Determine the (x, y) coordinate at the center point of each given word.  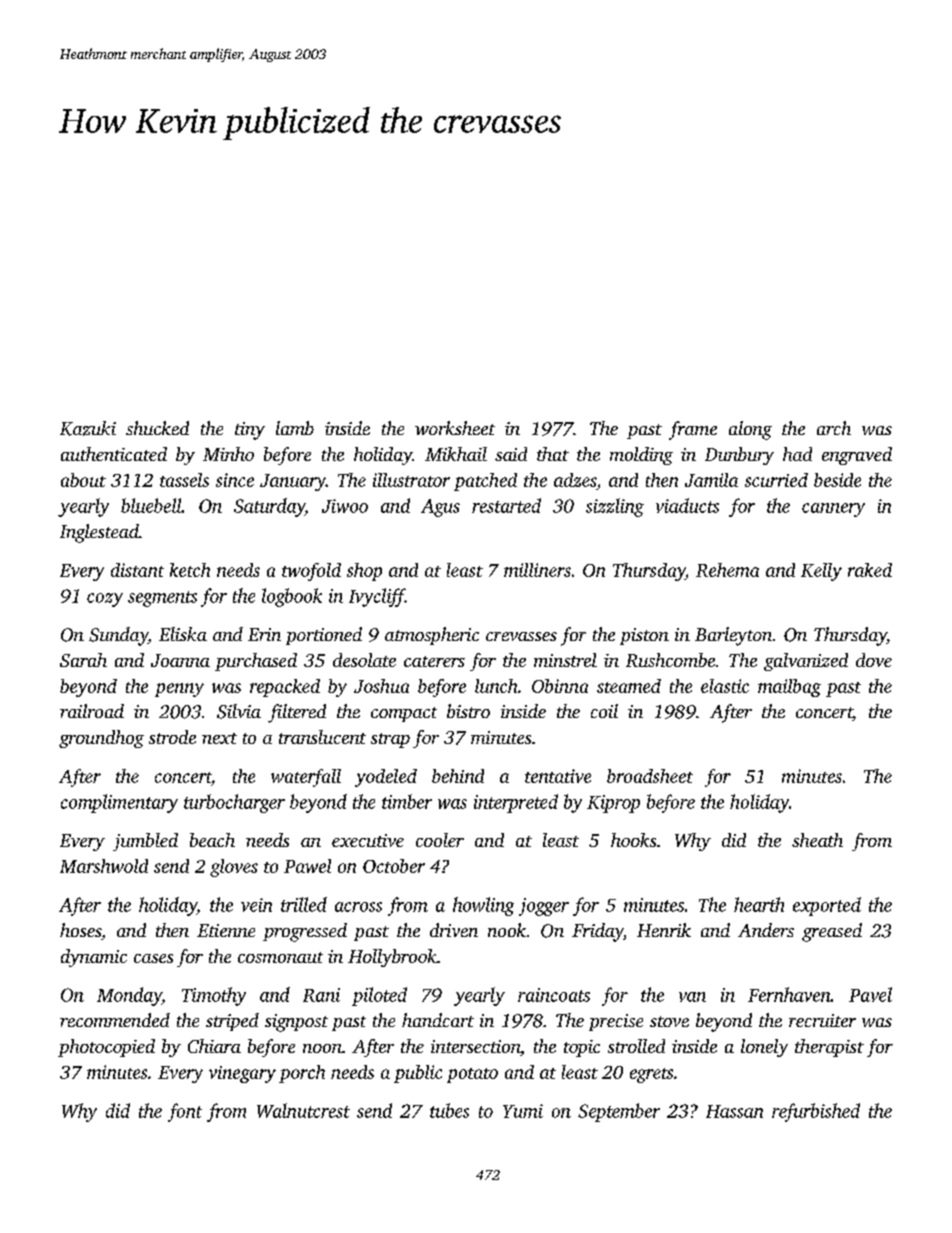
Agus (440, 508)
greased (832, 932)
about (83, 480)
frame (693, 430)
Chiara (214, 1046)
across (358, 907)
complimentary (119, 803)
